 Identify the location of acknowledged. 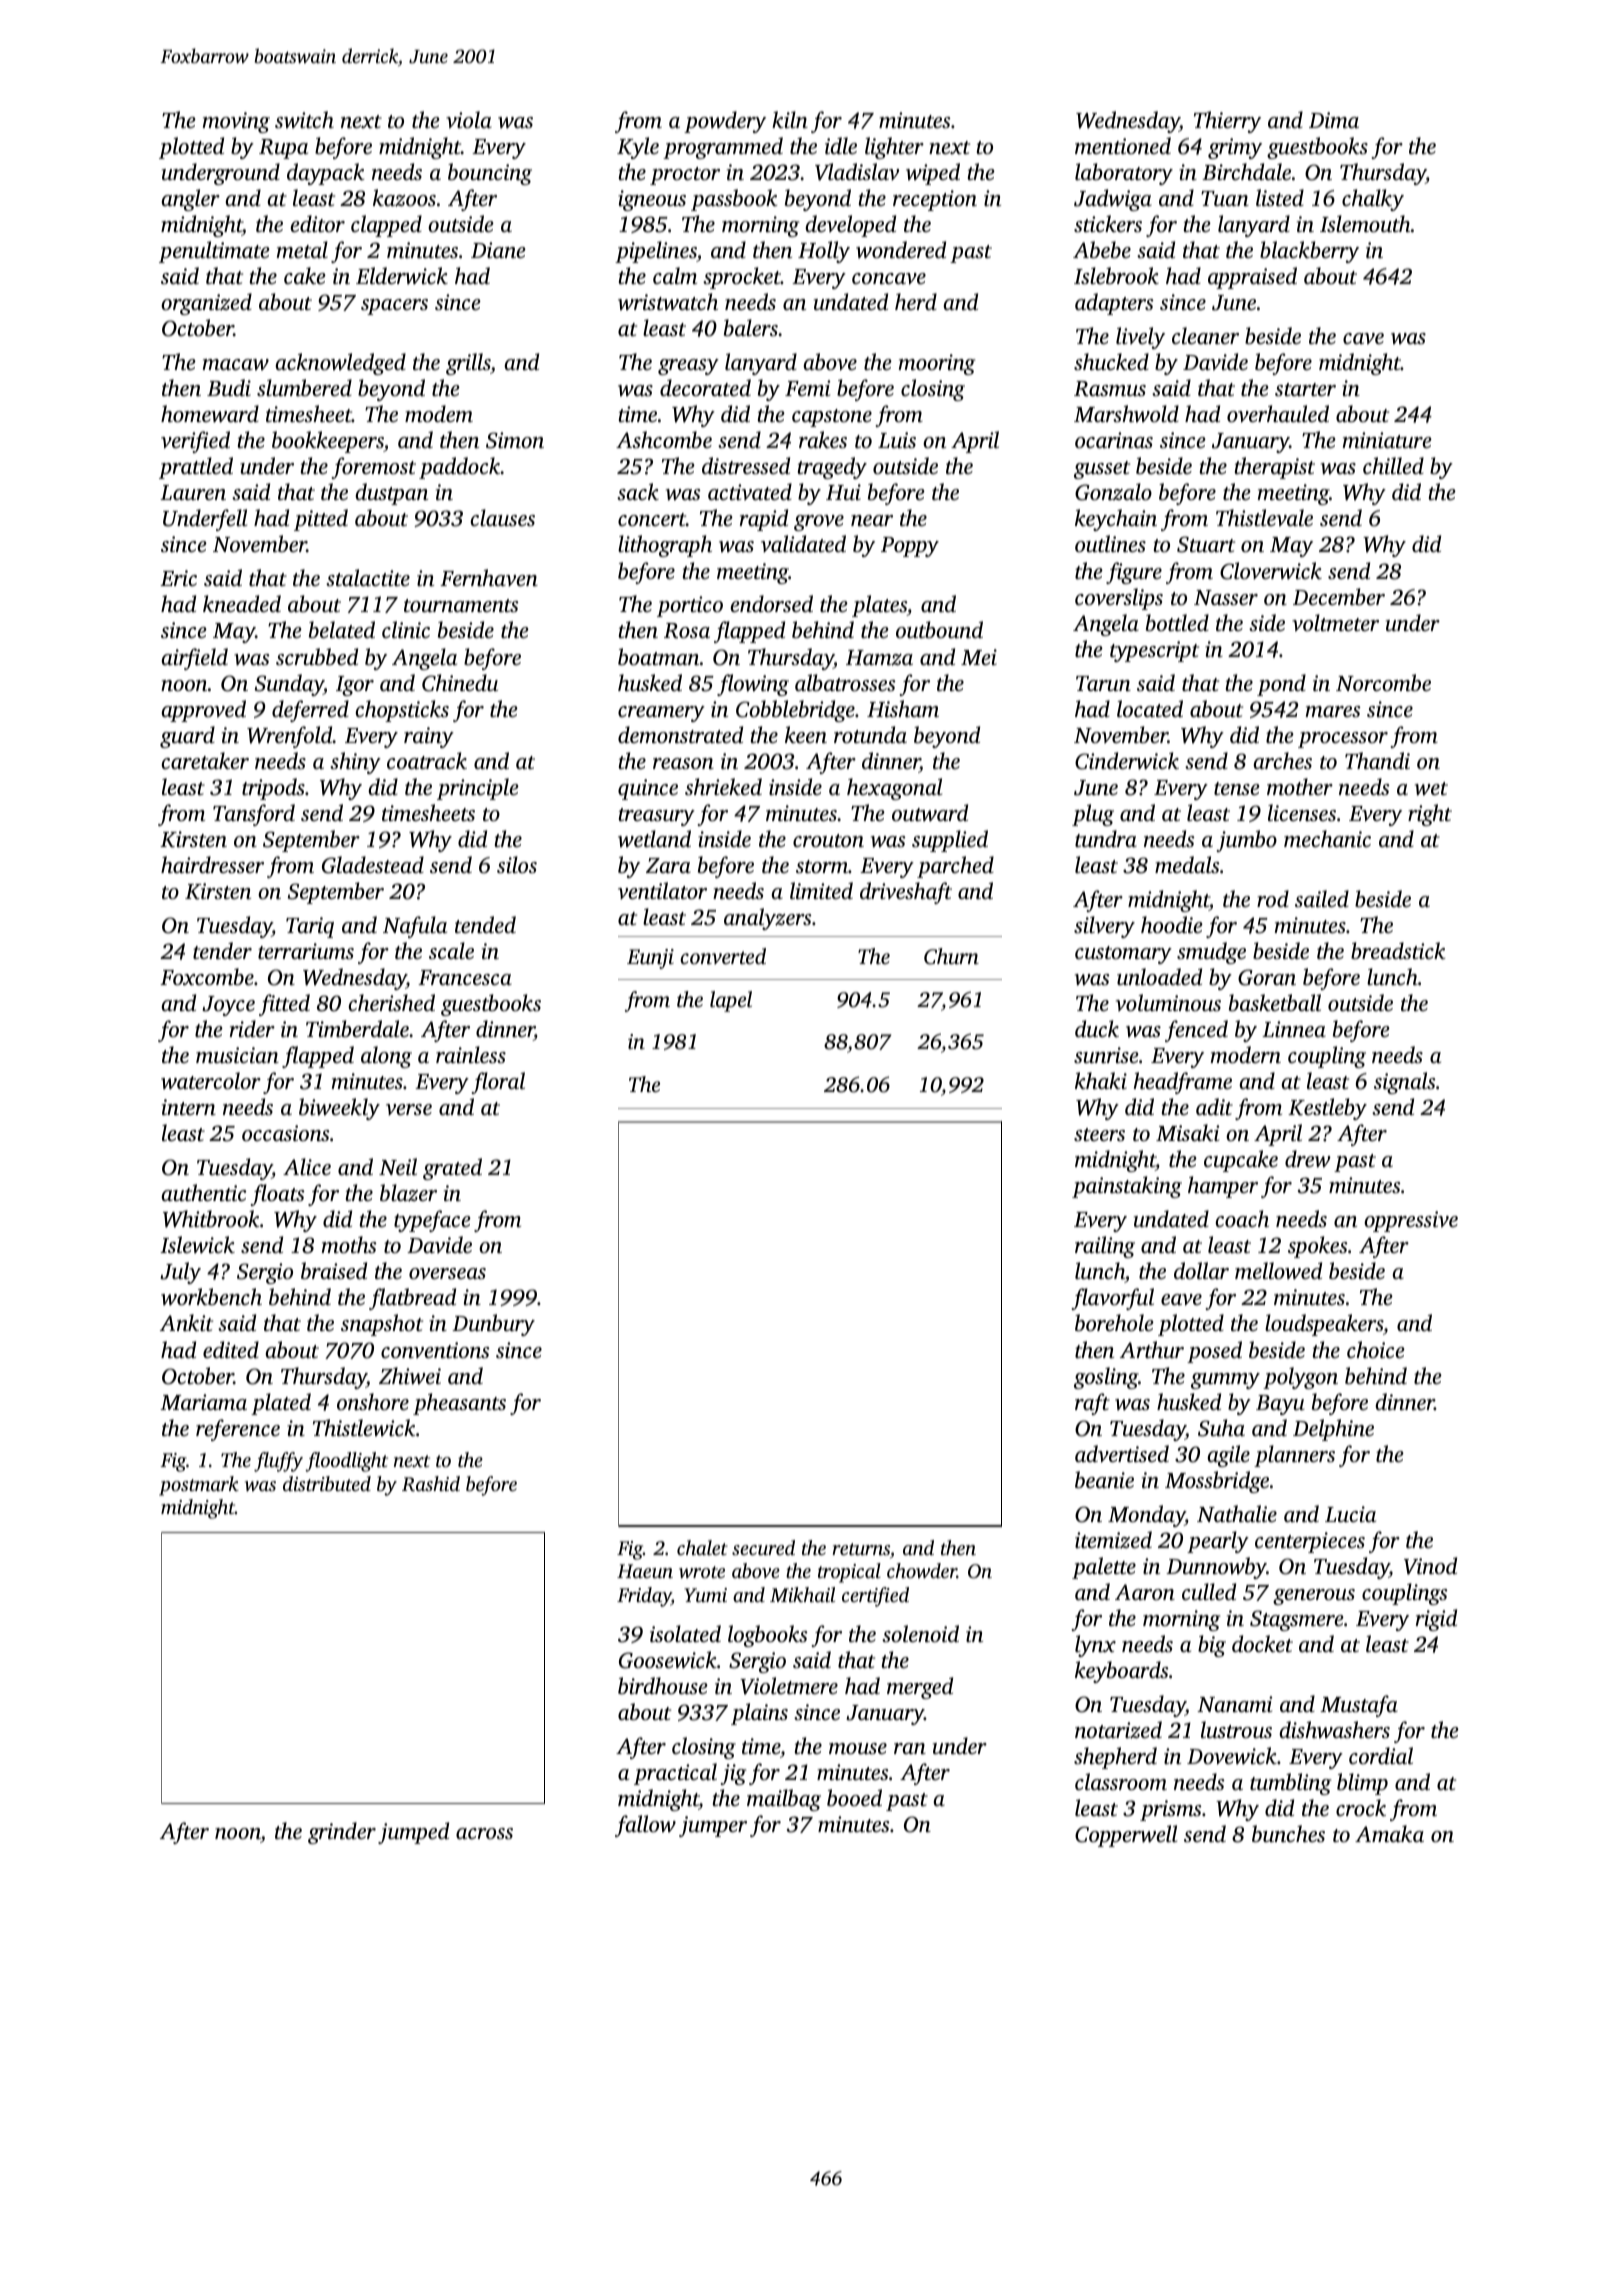
(341, 364).
